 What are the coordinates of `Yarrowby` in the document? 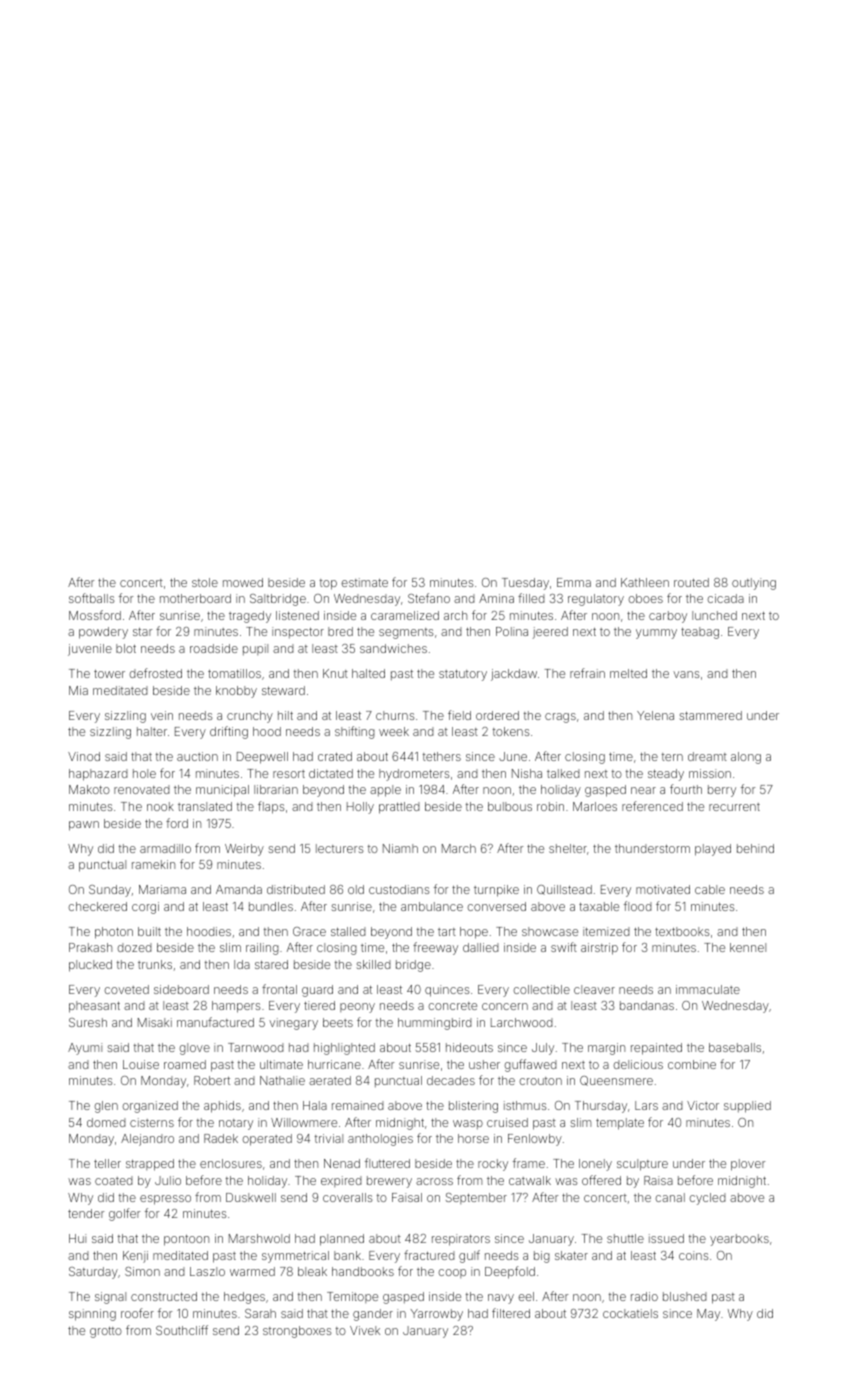 It's located at (437, 1315).
